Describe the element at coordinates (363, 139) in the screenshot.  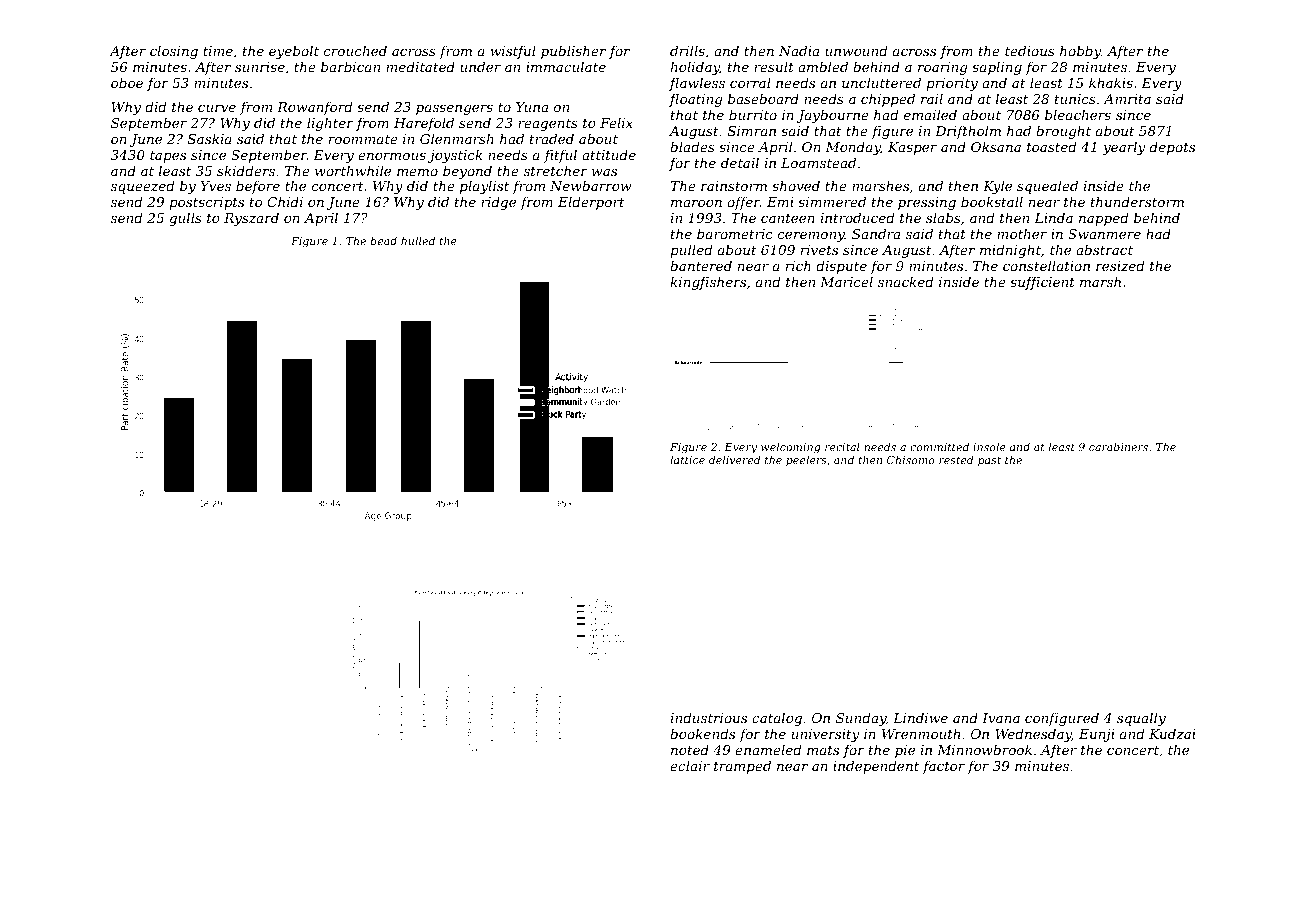
I see `roommate` at that location.
